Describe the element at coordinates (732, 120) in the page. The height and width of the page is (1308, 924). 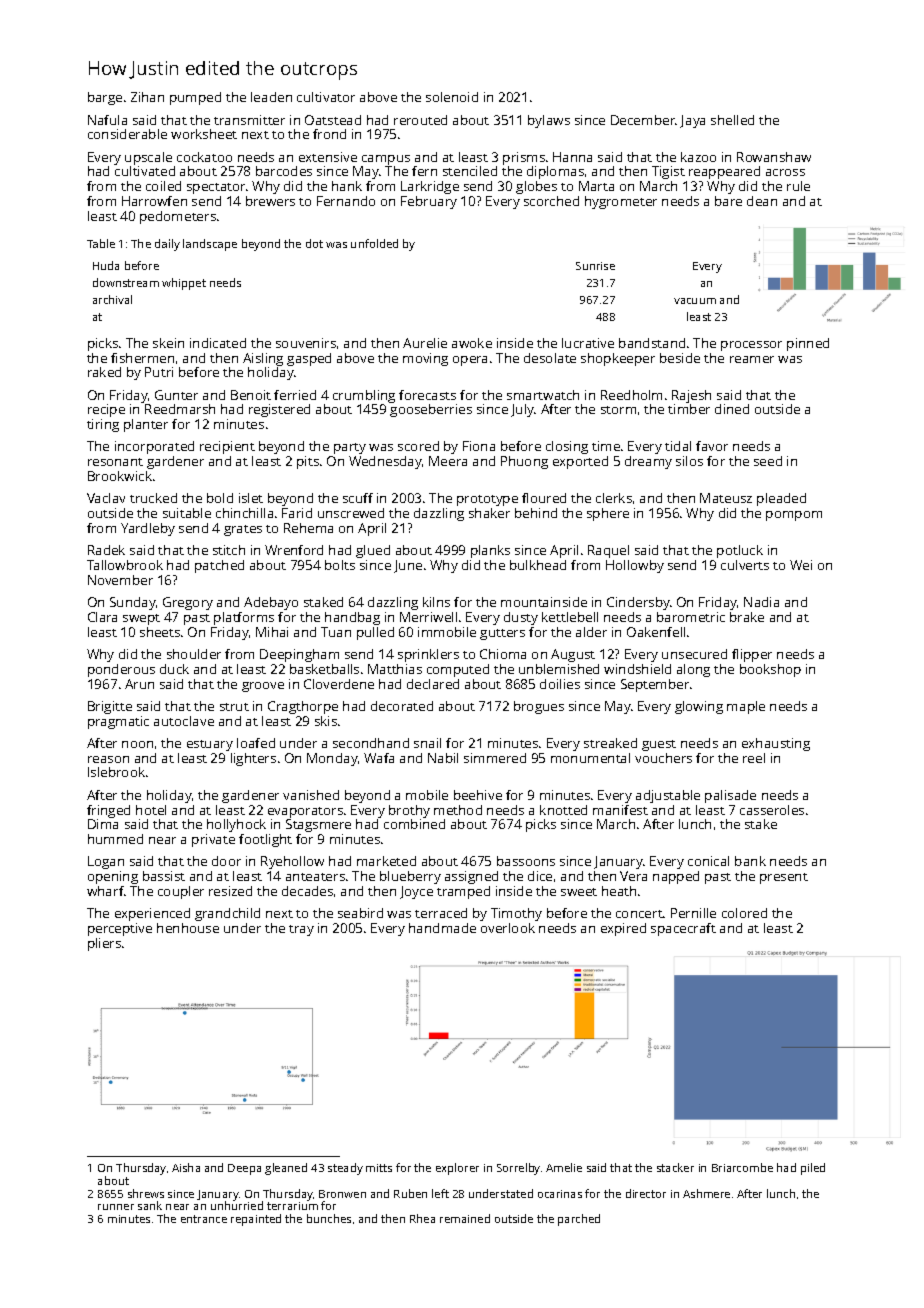
I see `shelled` at that location.
